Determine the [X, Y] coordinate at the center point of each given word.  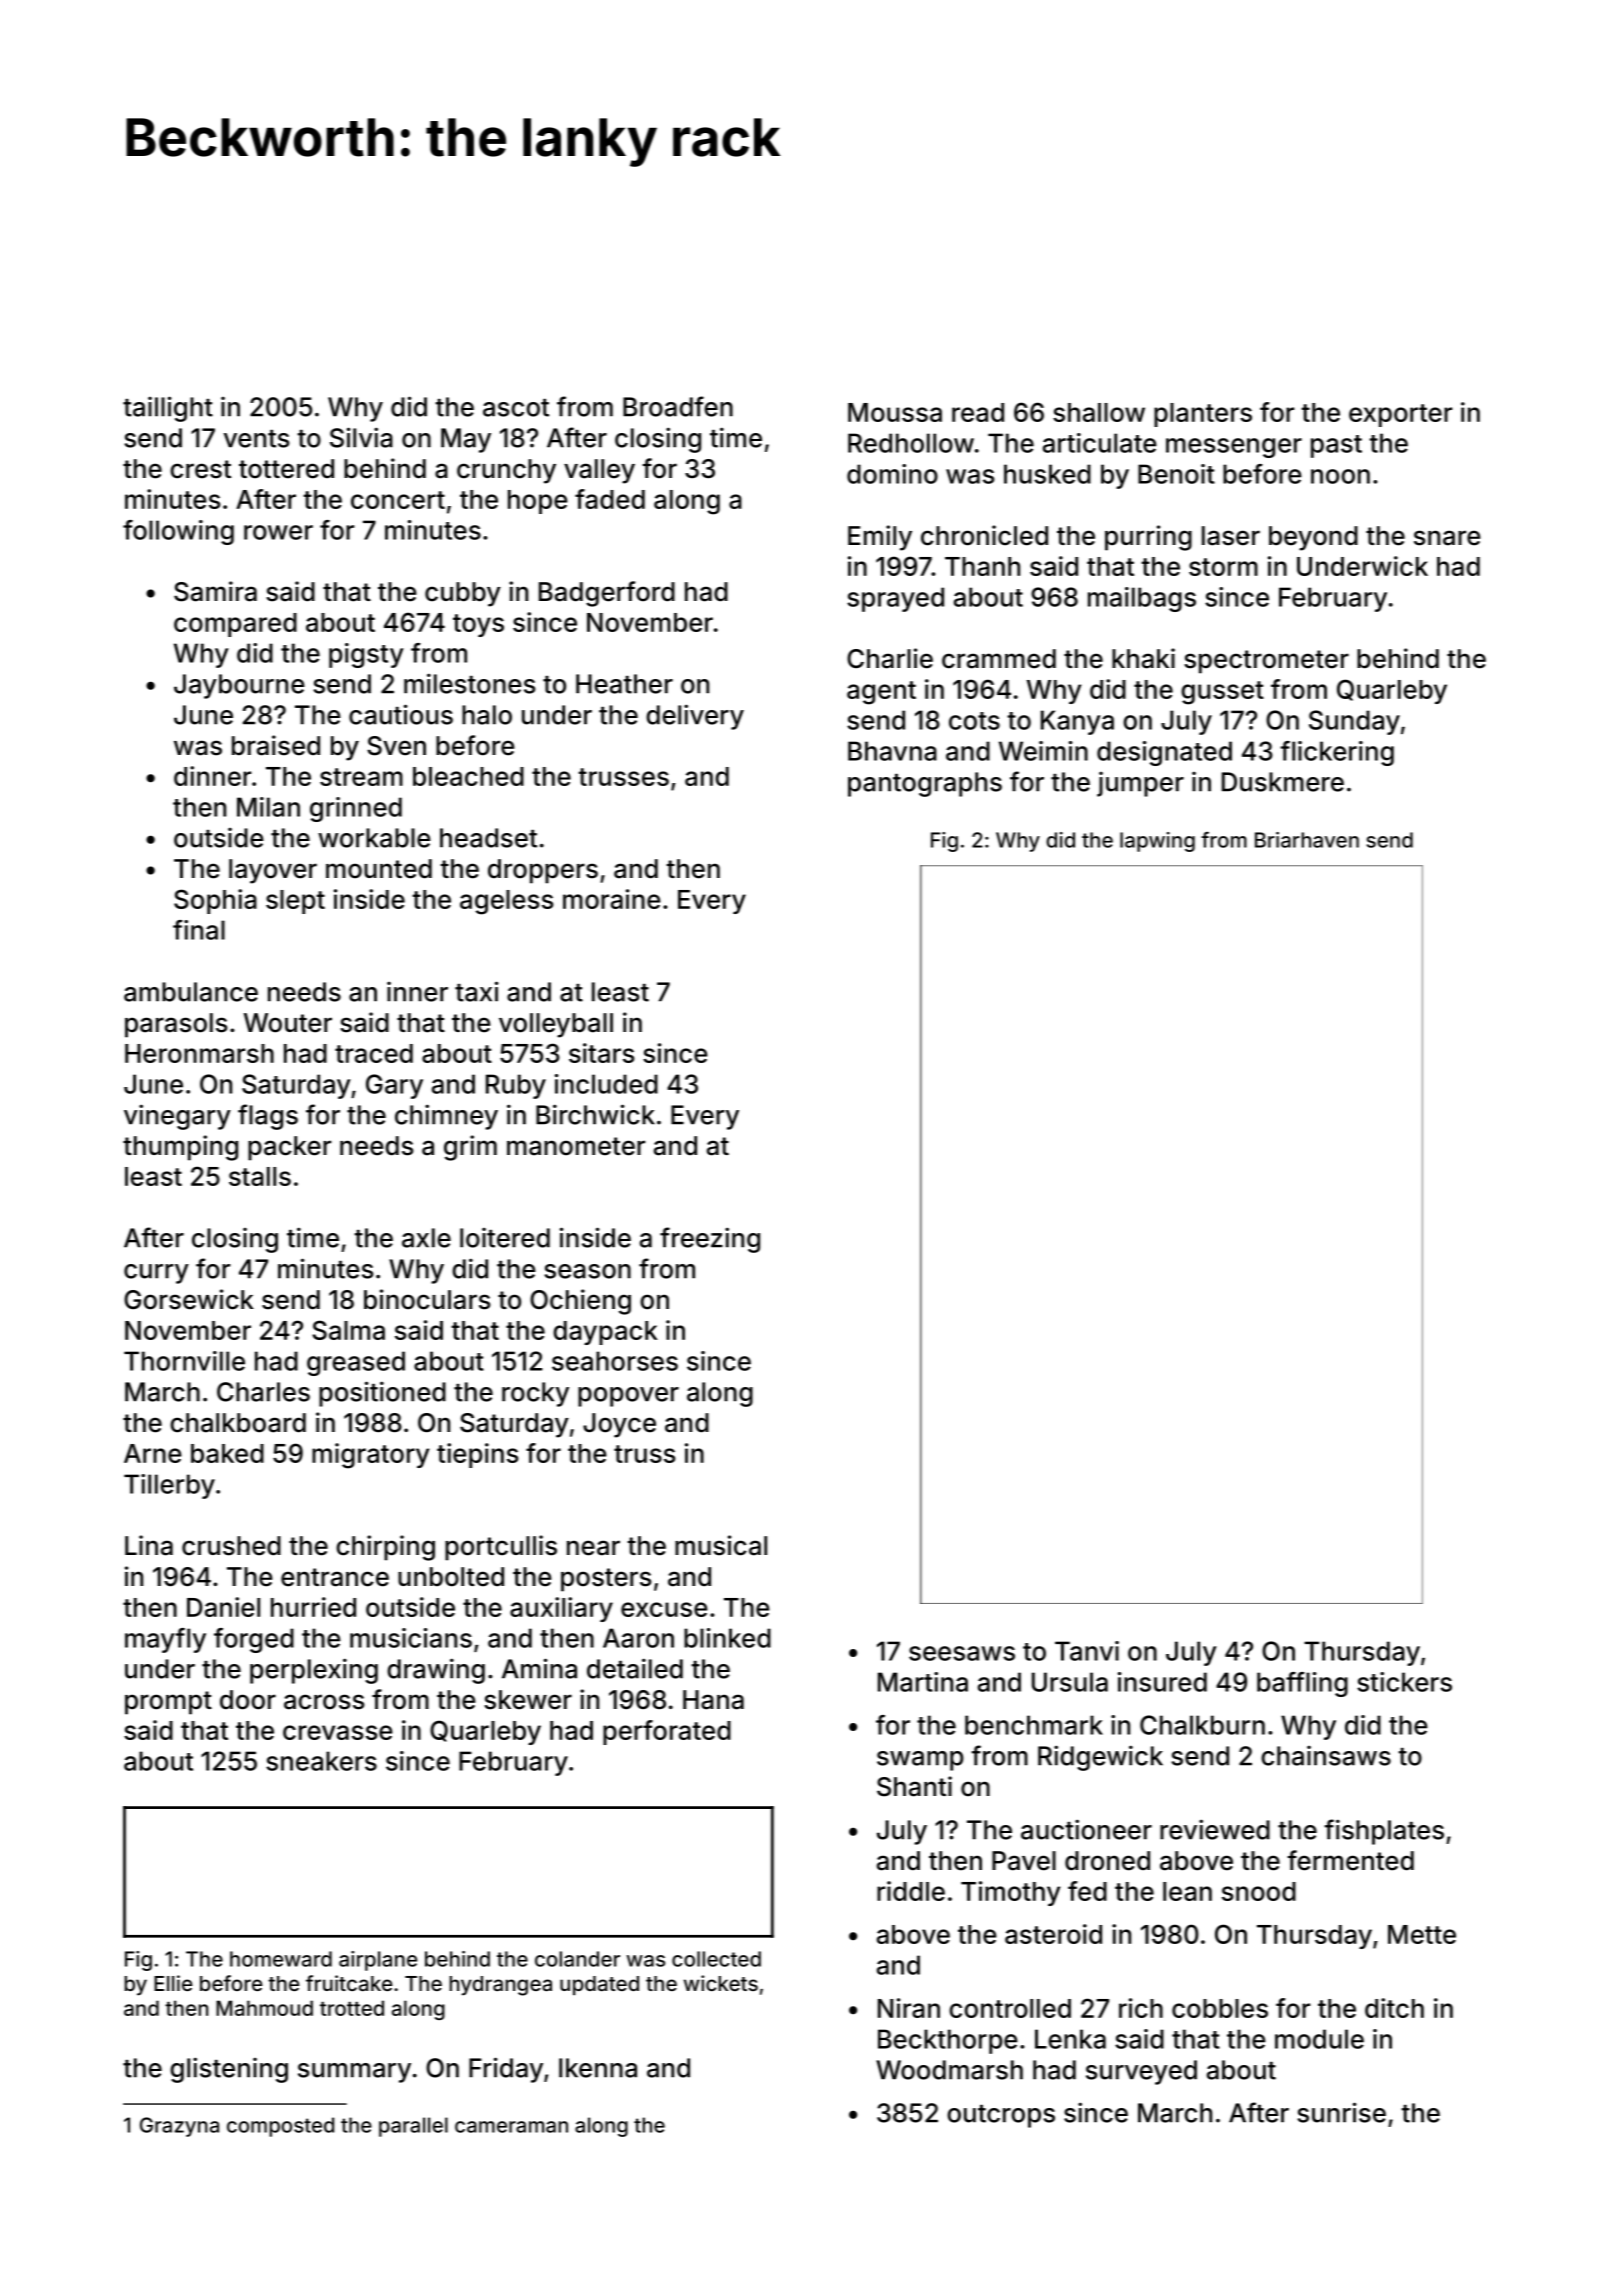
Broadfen [678, 406]
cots [974, 721]
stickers [1404, 1682]
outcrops [1001, 2116]
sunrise [1341, 2112]
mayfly [165, 1640]
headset [488, 838]
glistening [229, 2070]
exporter [1400, 415]
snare [1447, 538]
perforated [667, 1732]
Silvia [361, 437]
